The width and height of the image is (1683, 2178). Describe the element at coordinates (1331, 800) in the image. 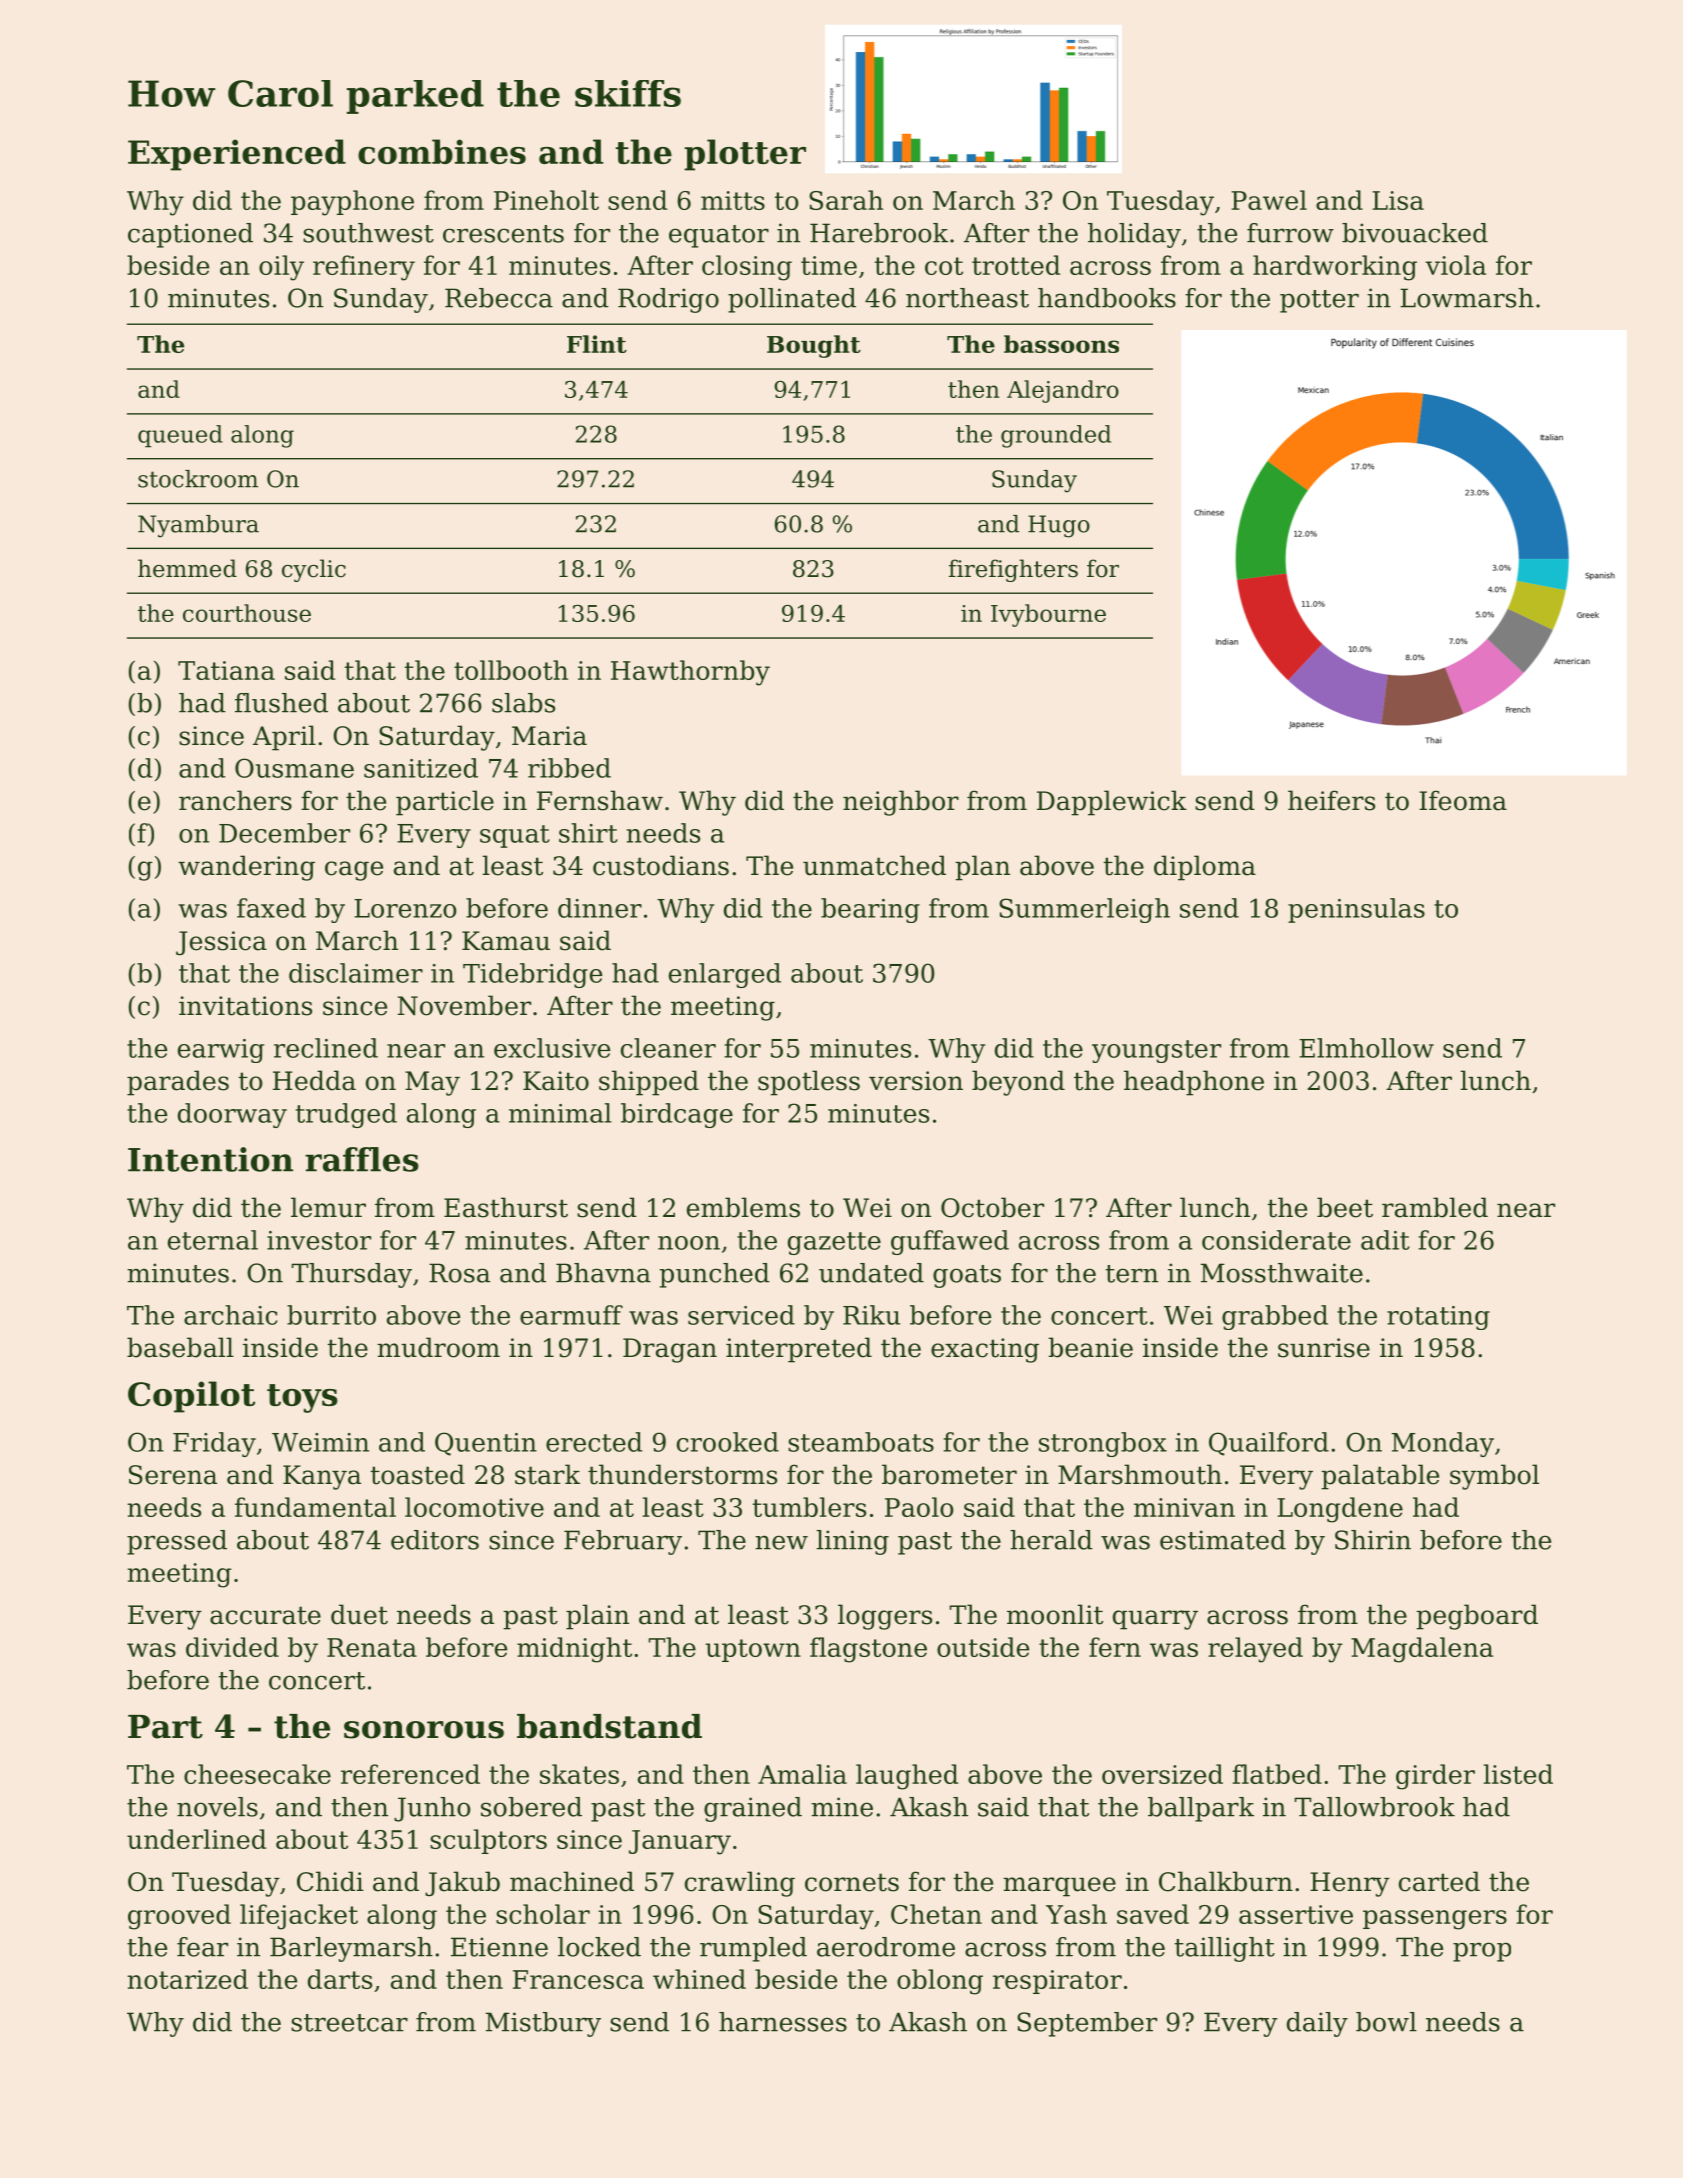

I see `heifers` at that location.
